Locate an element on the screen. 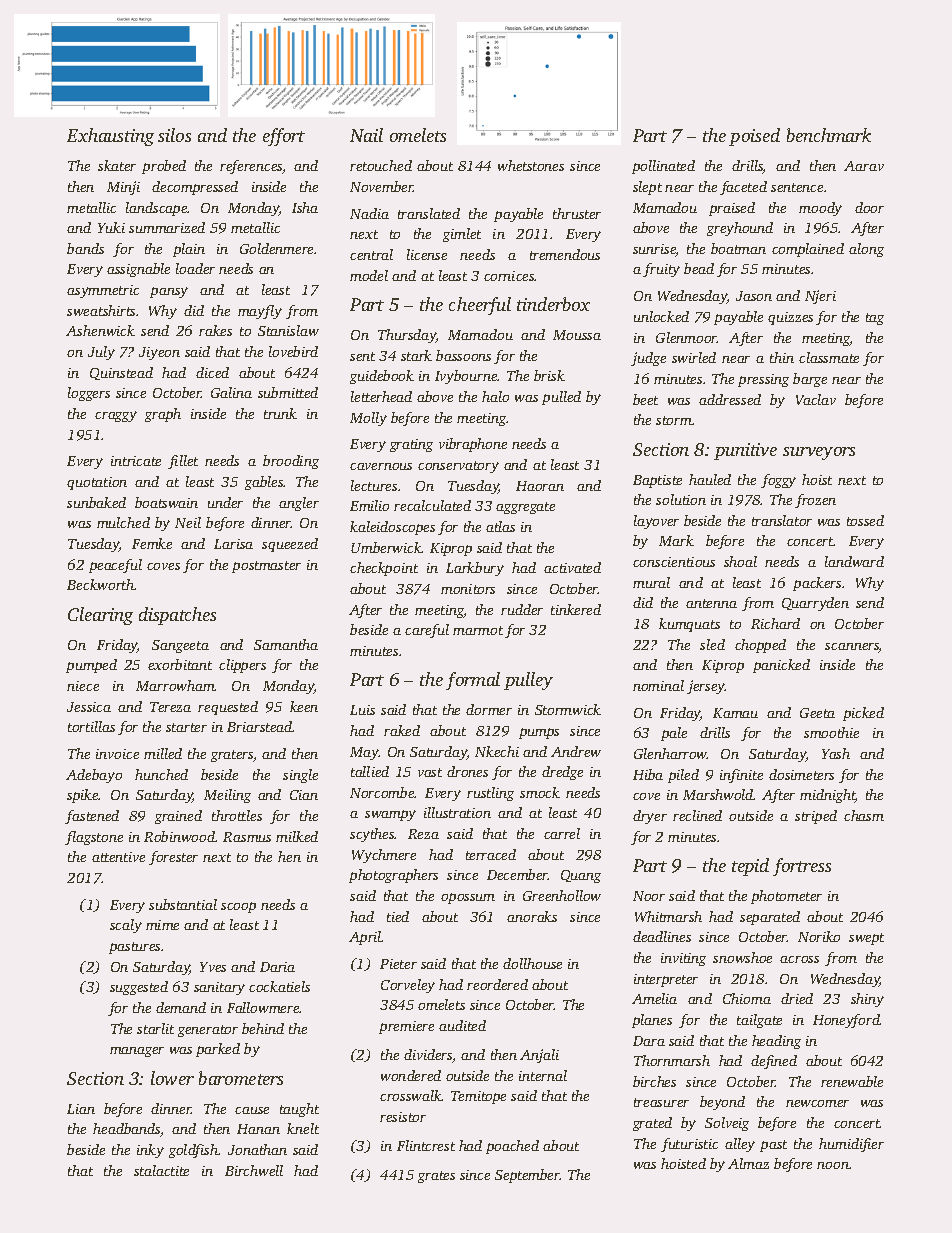 This screenshot has width=952, height=1233. formal is located at coordinates (473, 681).
